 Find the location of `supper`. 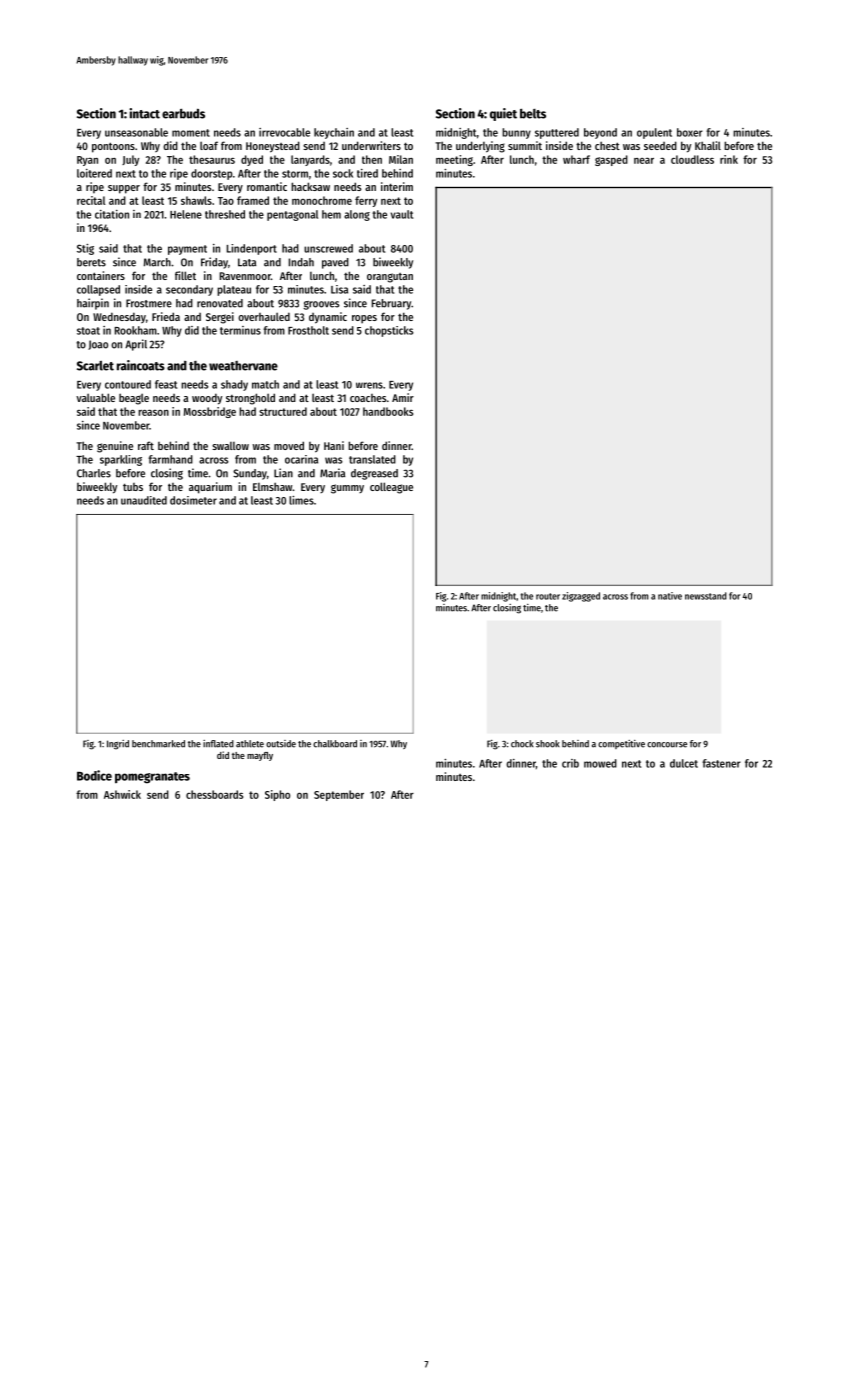

supper is located at coordinates (124, 189).
